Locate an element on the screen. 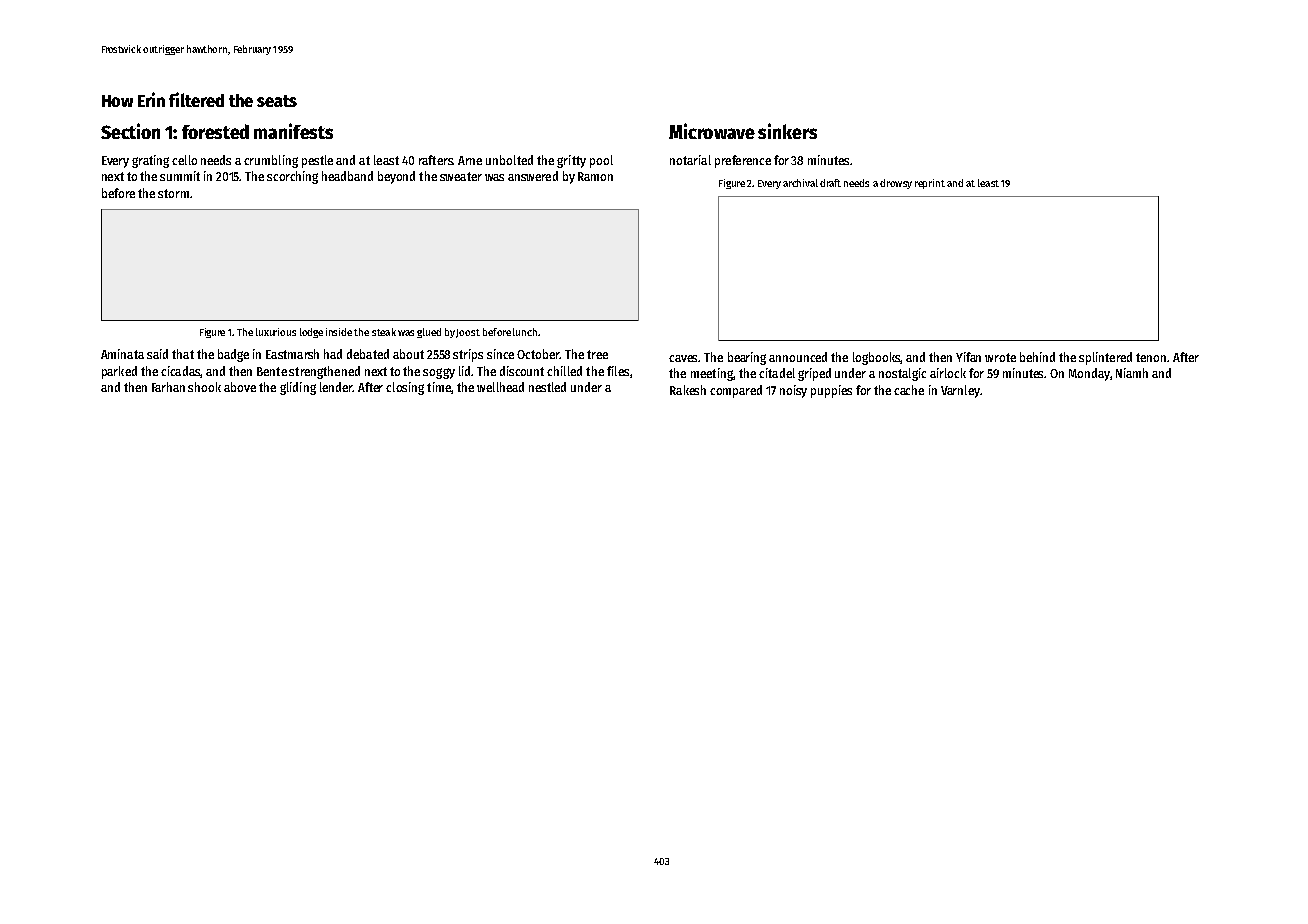 The image size is (1308, 924). compared is located at coordinates (736, 391).
